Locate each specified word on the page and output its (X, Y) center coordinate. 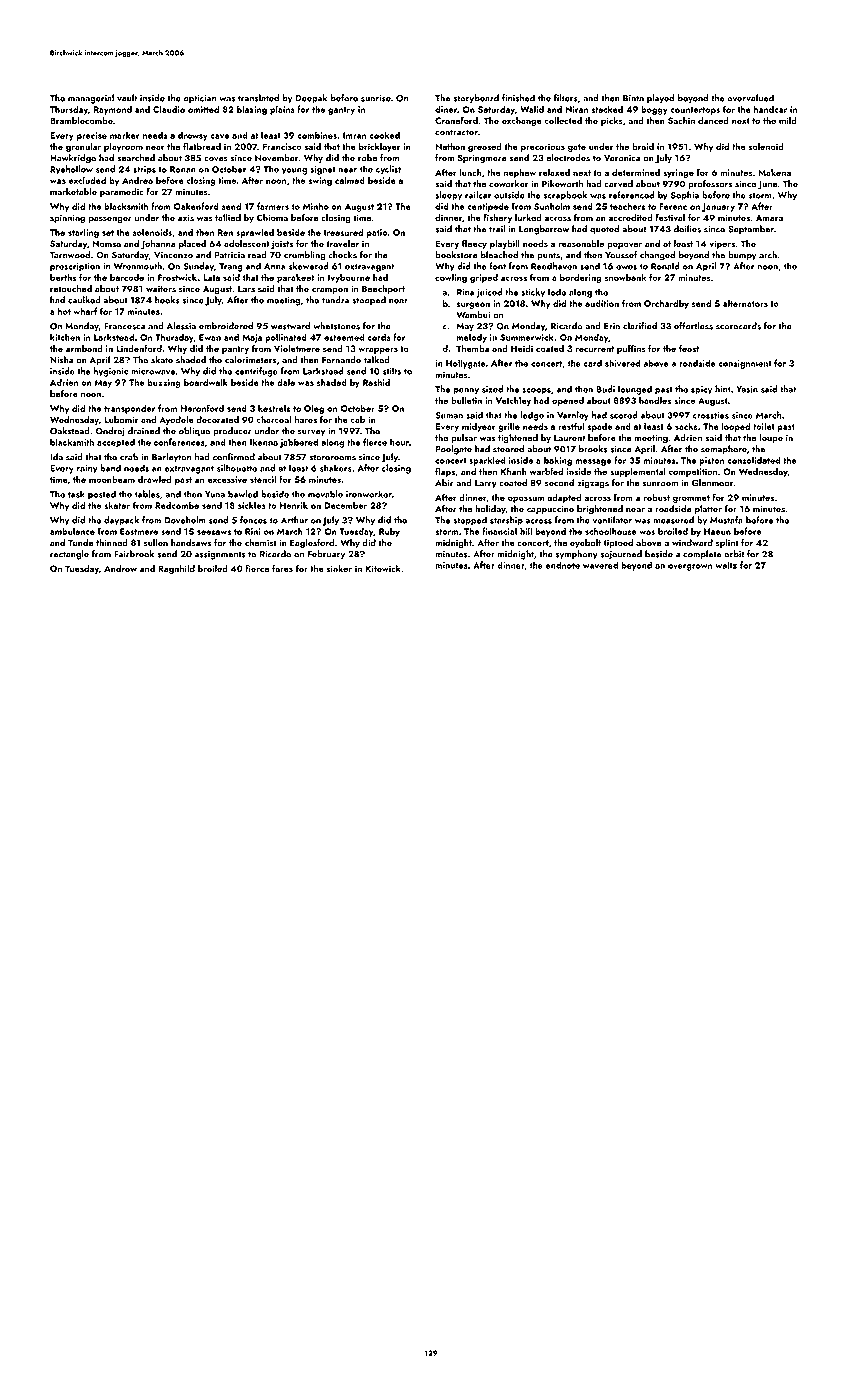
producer (232, 431)
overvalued (750, 98)
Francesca (124, 326)
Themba (472, 348)
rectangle (69, 555)
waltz (726, 565)
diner (446, 109)
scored (624, 415)
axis (186, 217)
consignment (744, 364)
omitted (203, 109)
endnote (563, 565)
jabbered (299, 443)
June (768, 185)
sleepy (448, 196)
